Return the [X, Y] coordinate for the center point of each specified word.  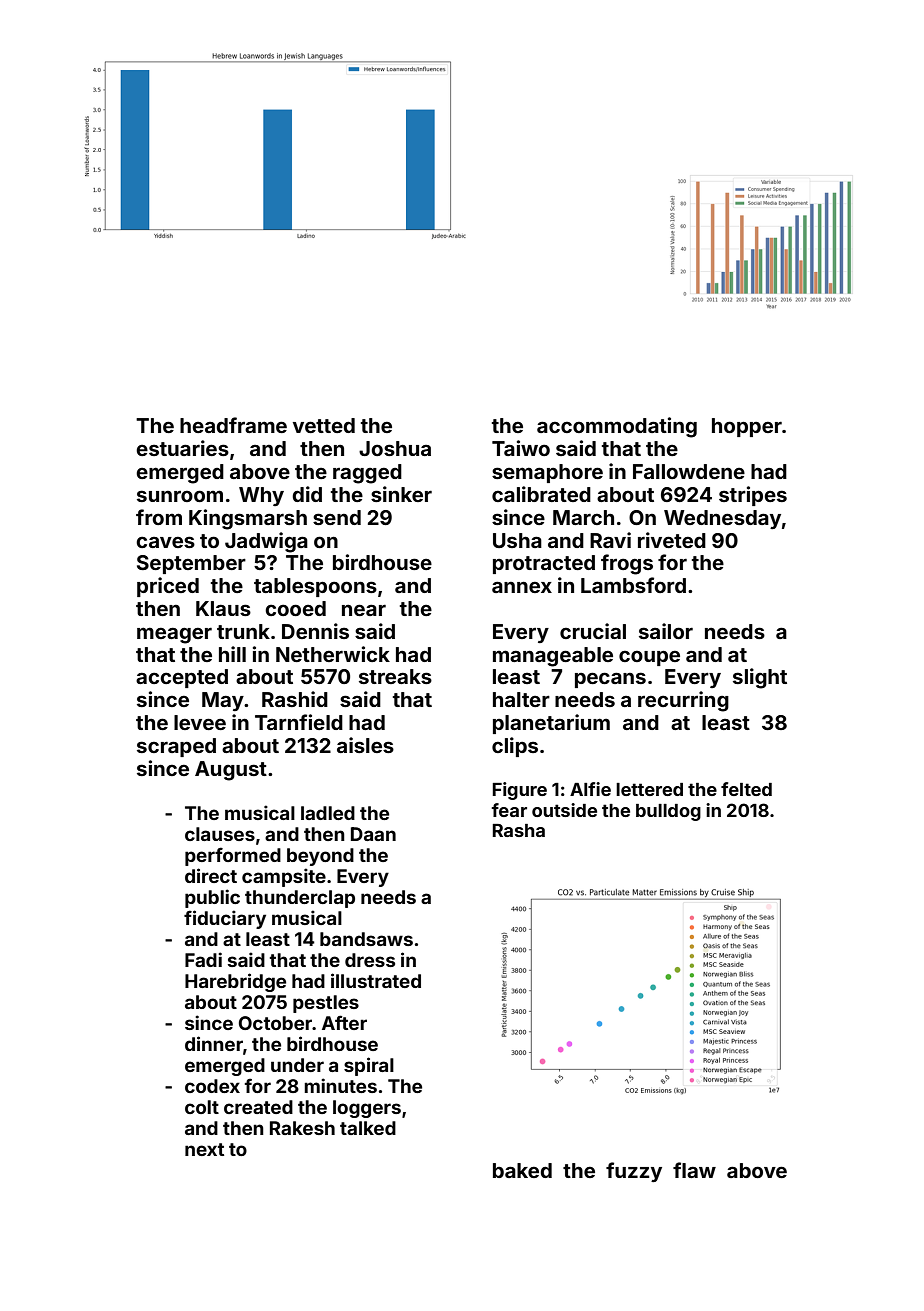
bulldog [668, 812]
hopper [747, 427]
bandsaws [366, 939]
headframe [233, 425]
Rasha [519, 830]
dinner [214, 1043]
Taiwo [521, 448]
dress [370, 960]
